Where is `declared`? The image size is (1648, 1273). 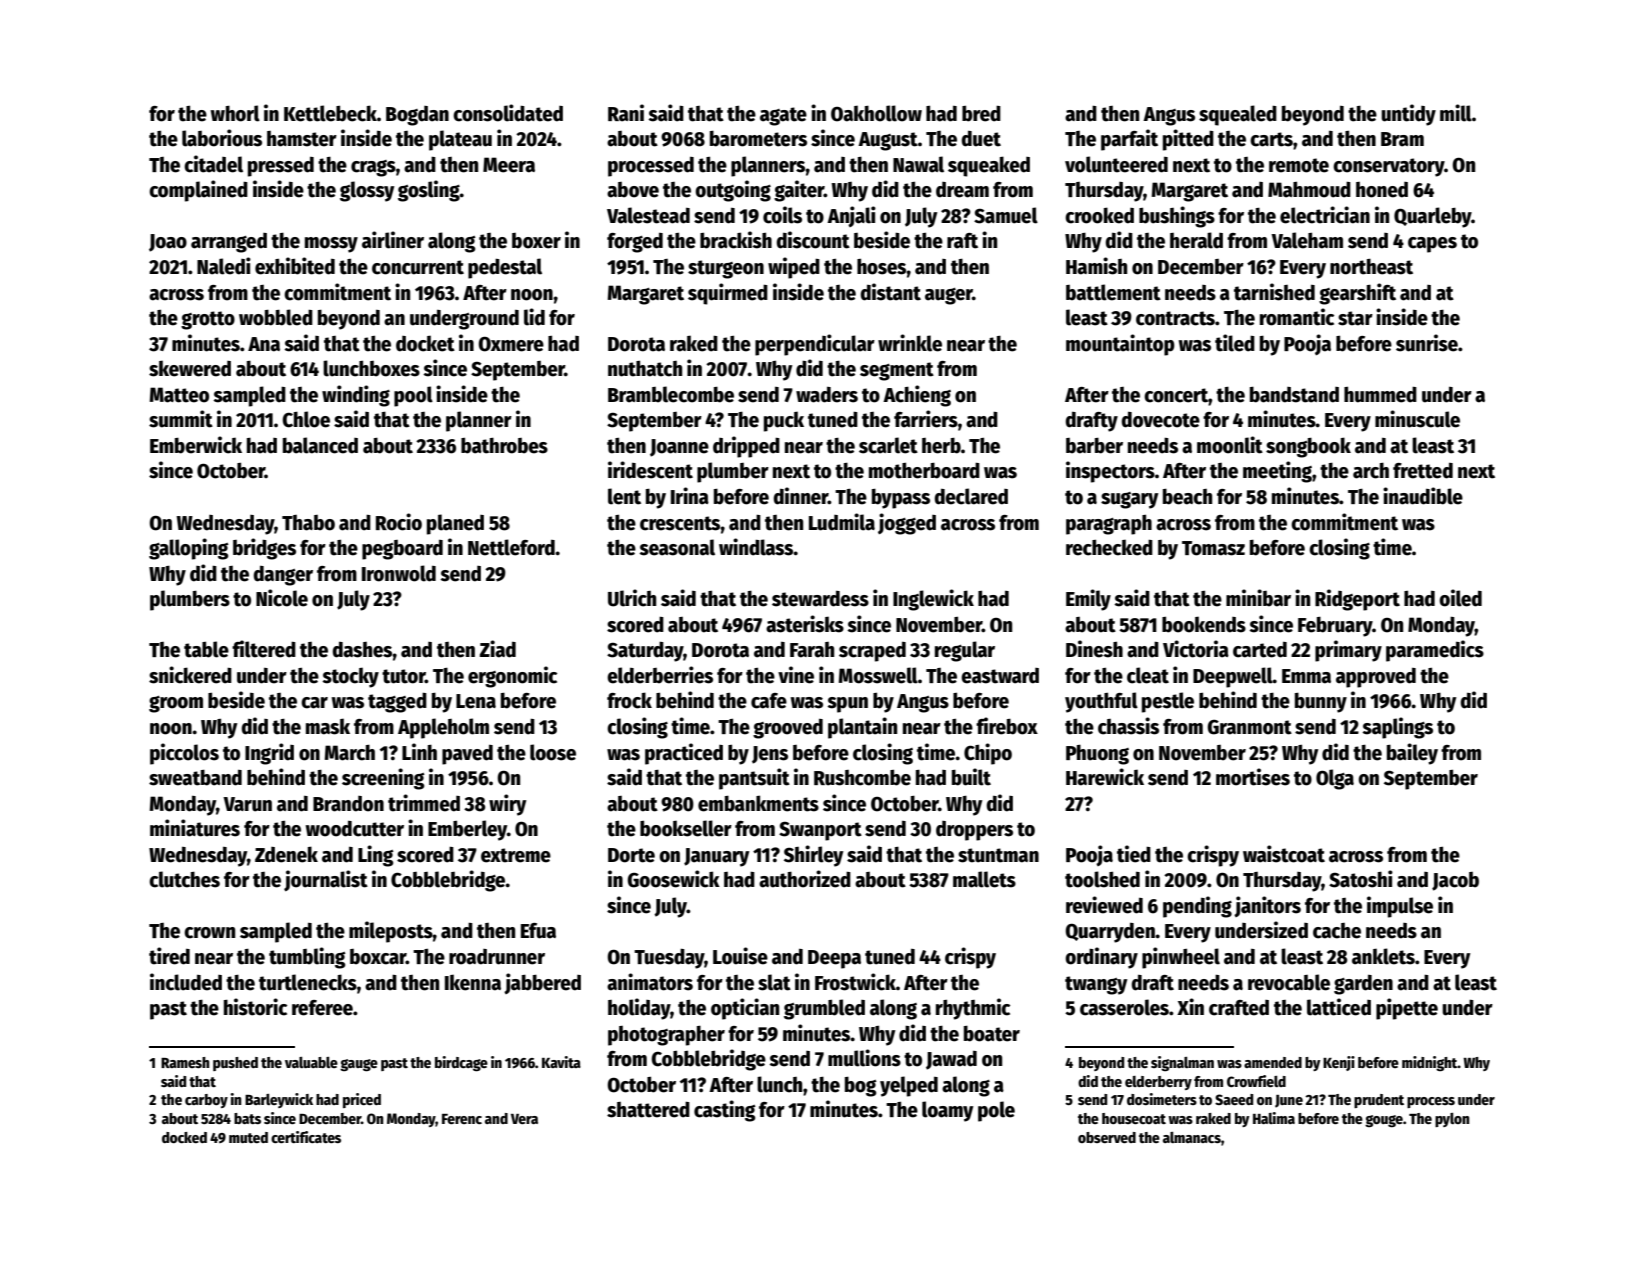 declared is located at coordinates (971, 496).
